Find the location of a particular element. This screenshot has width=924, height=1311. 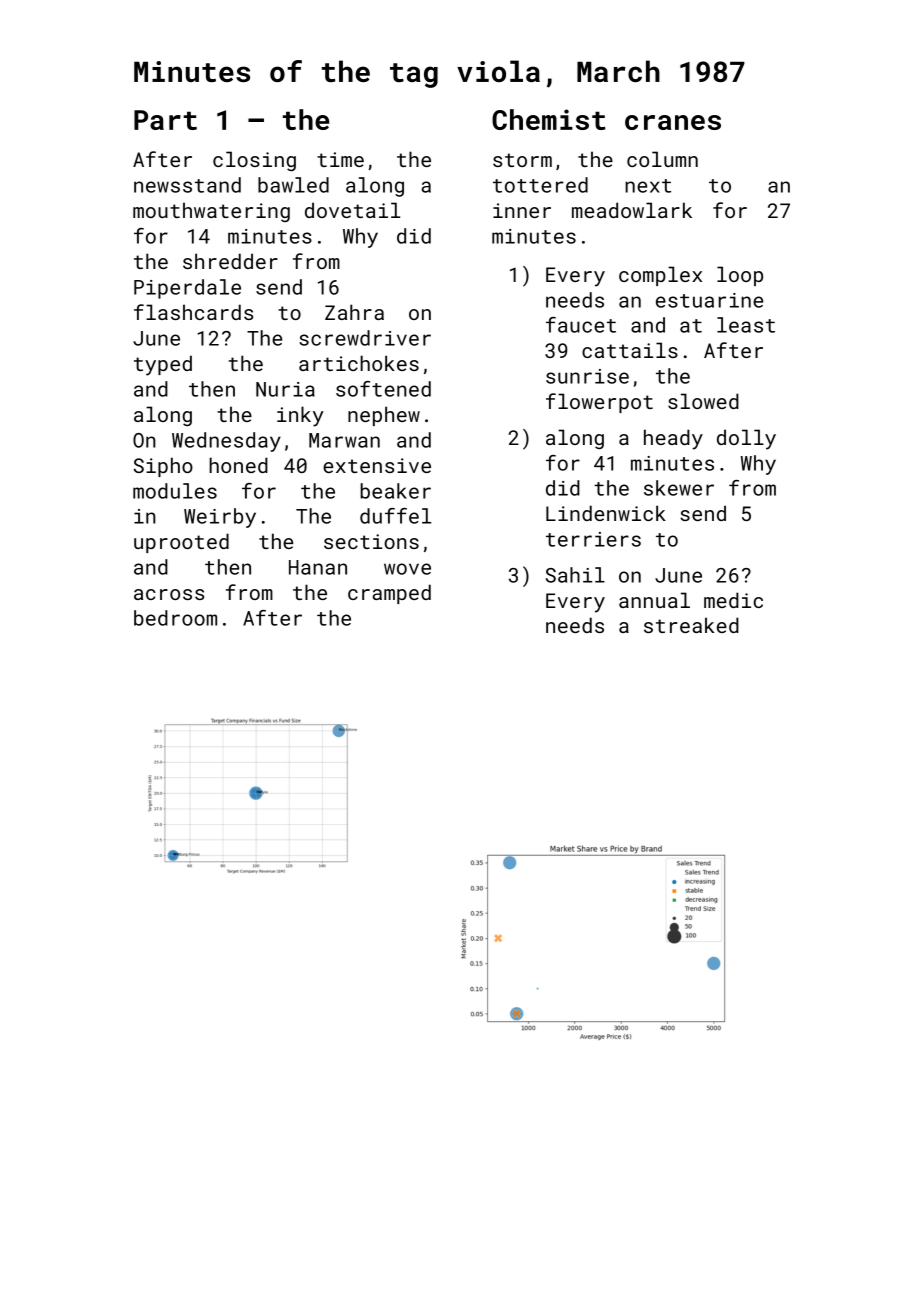

Piperdale is located at coordinates (187, 289).
